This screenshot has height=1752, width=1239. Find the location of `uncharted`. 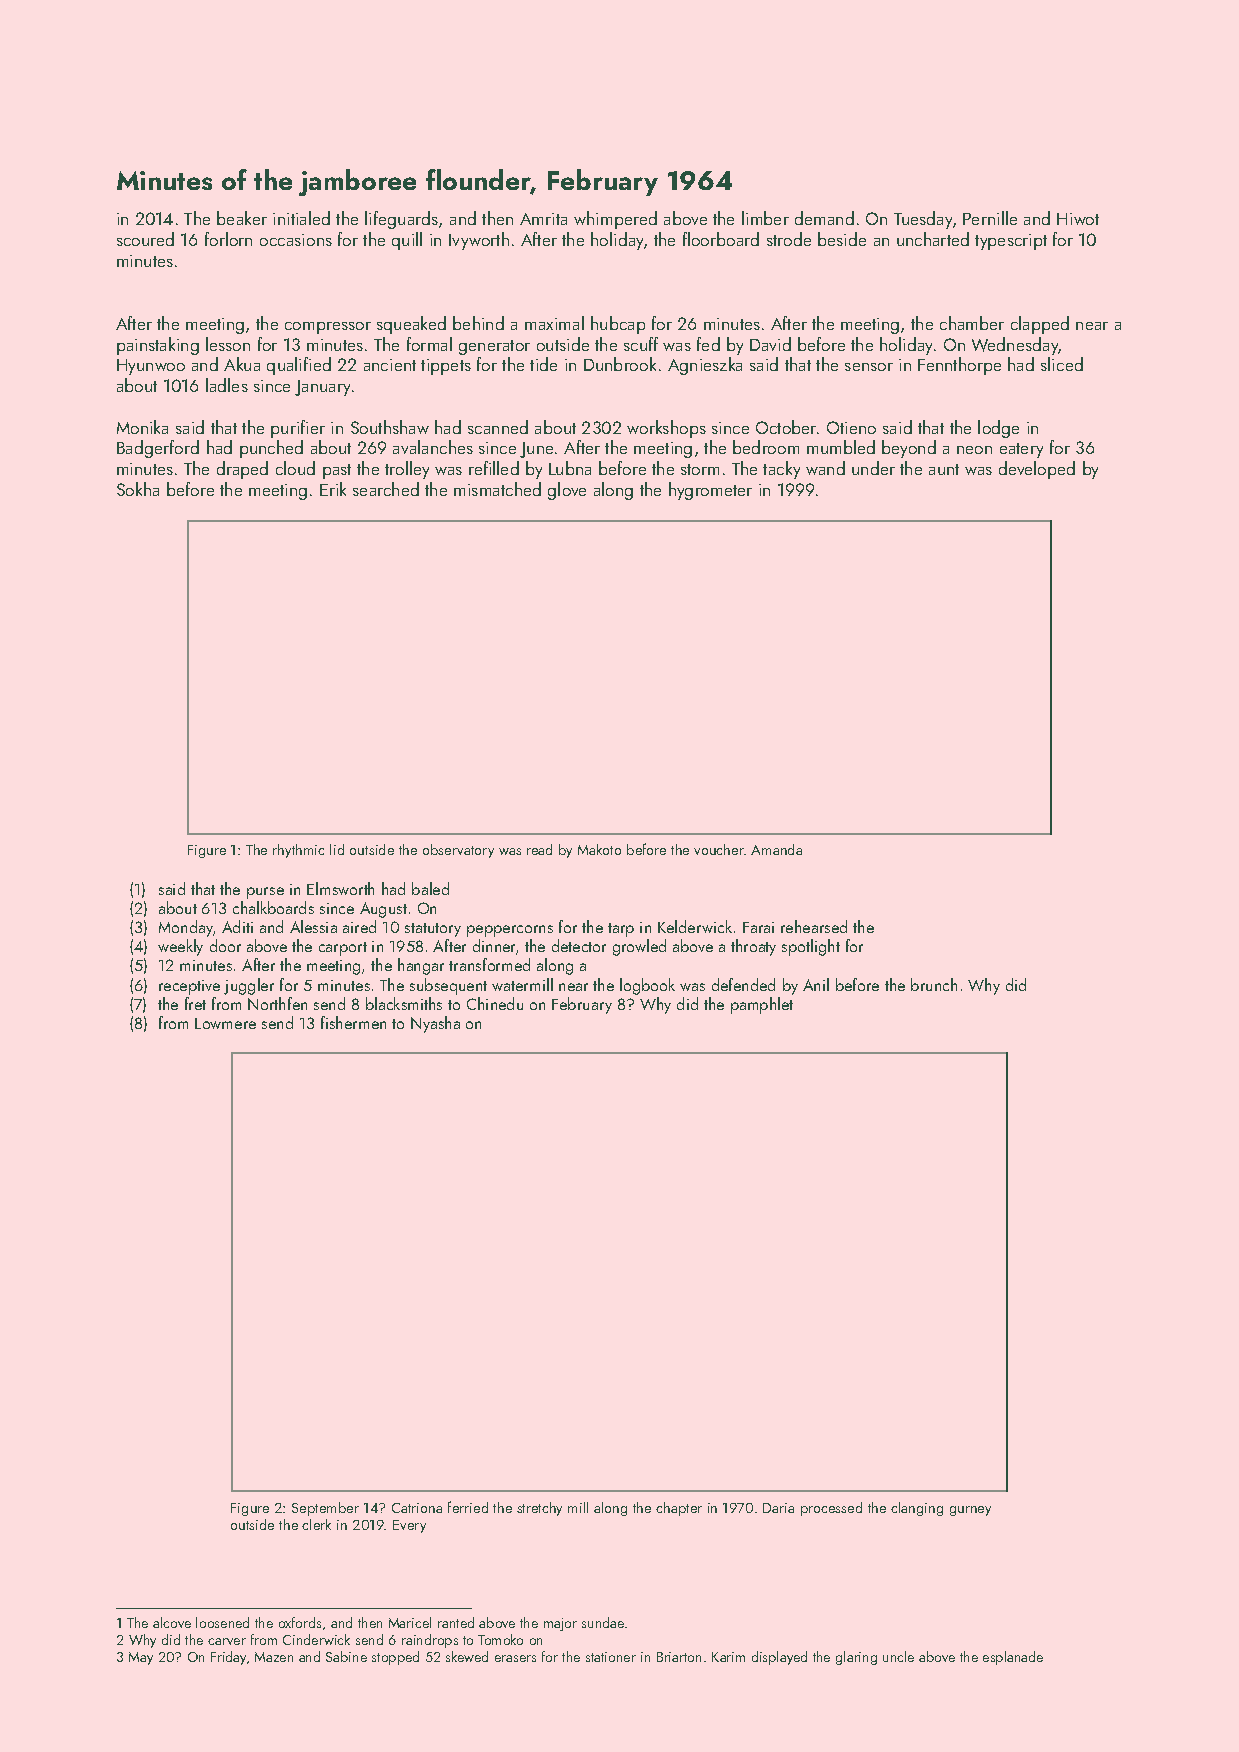

uncharted is located at coordinates (933, 239).
